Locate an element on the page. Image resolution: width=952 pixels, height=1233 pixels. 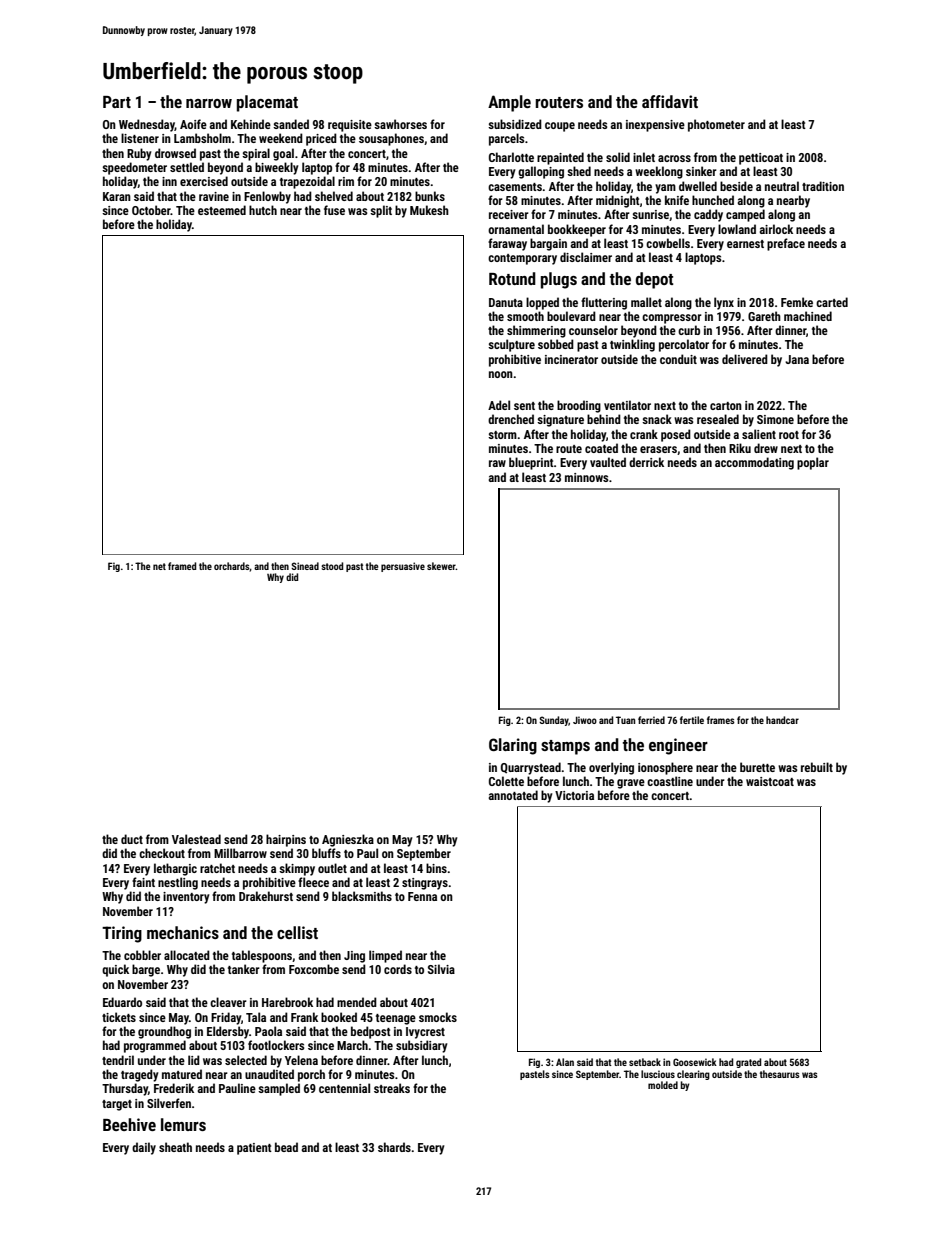
streaks is located at coordinates (392, 1088).
